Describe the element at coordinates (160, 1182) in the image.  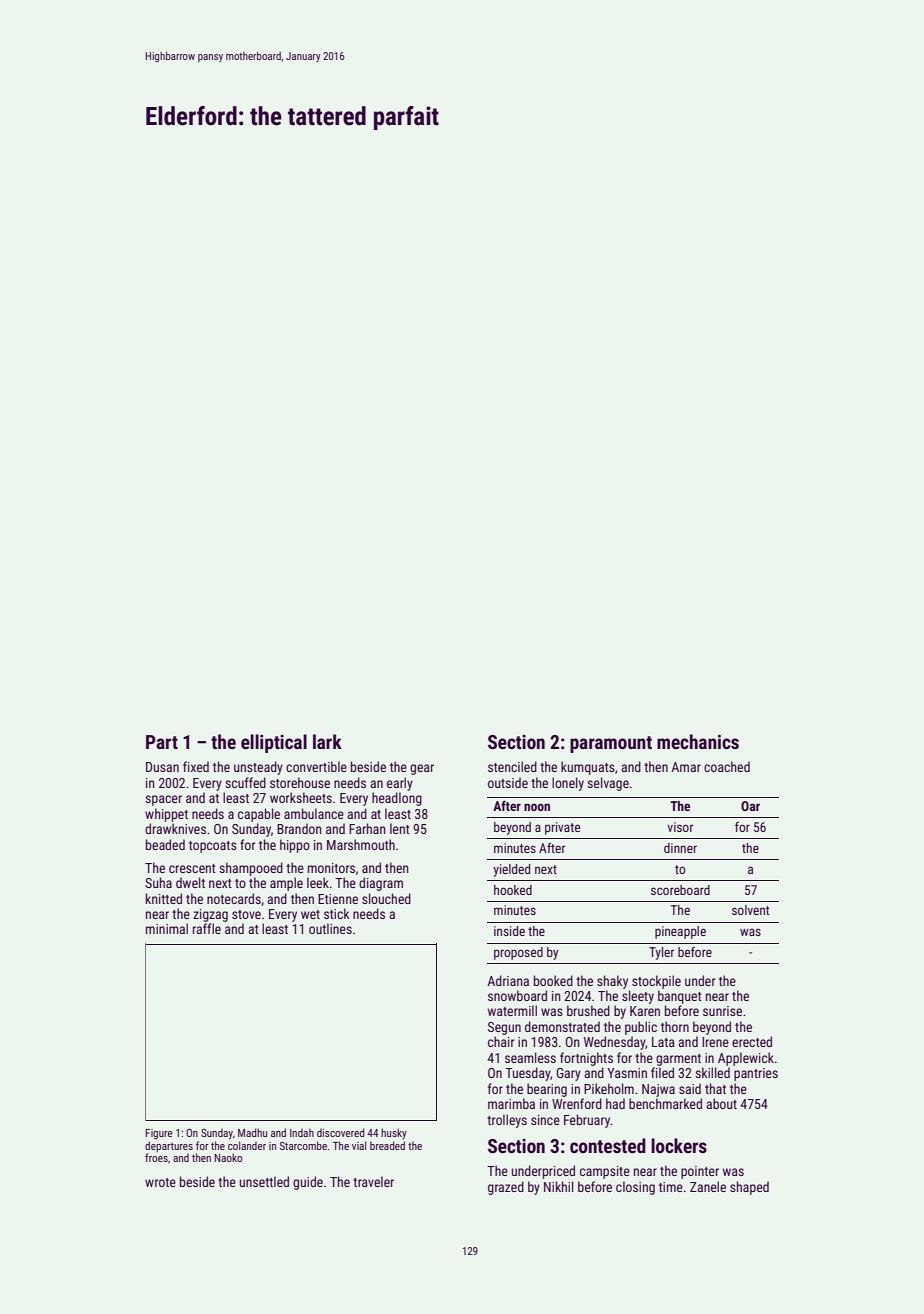
I see `wrote` at that location.
